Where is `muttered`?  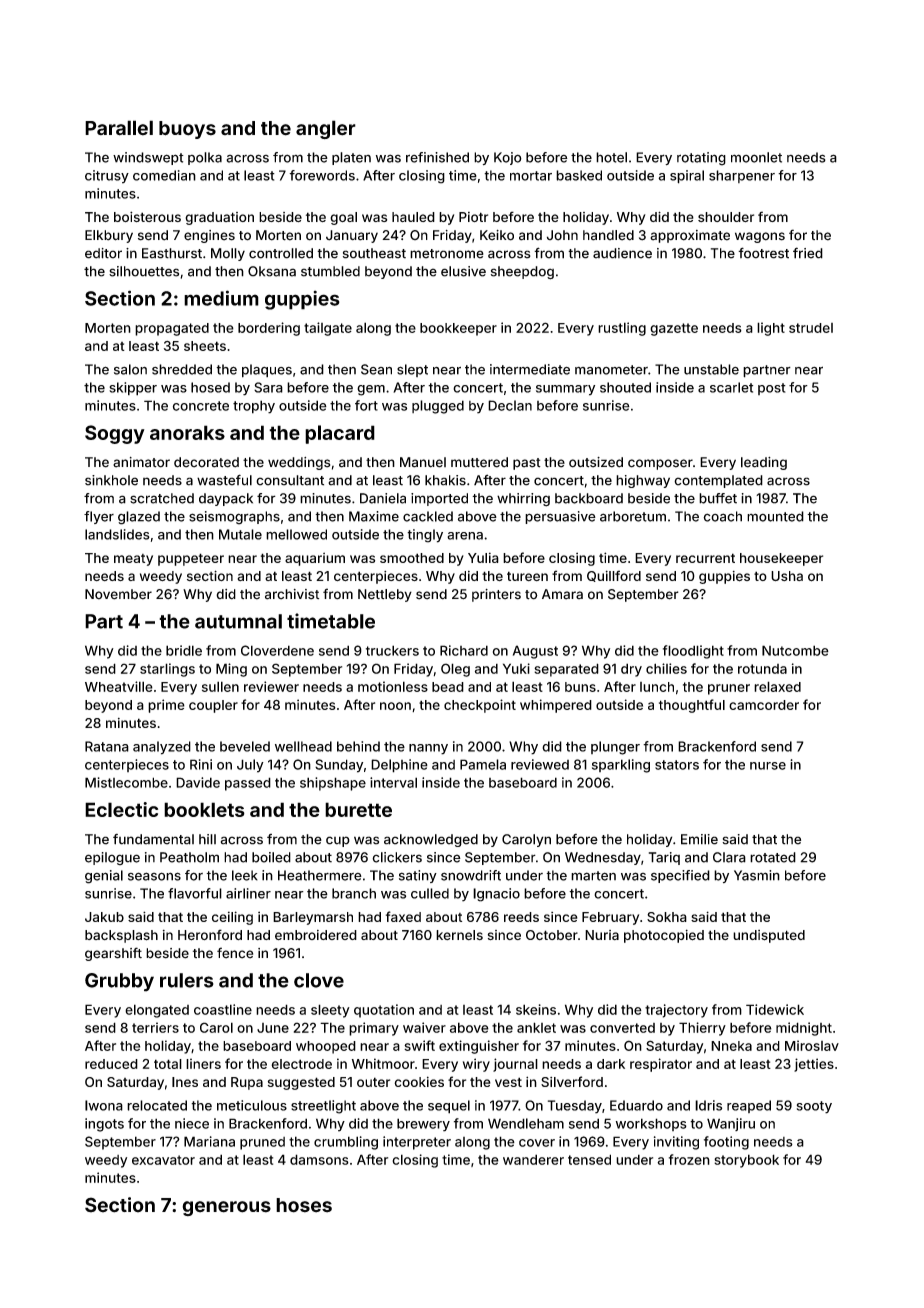
muttered is located at coordinates (479, 462).
